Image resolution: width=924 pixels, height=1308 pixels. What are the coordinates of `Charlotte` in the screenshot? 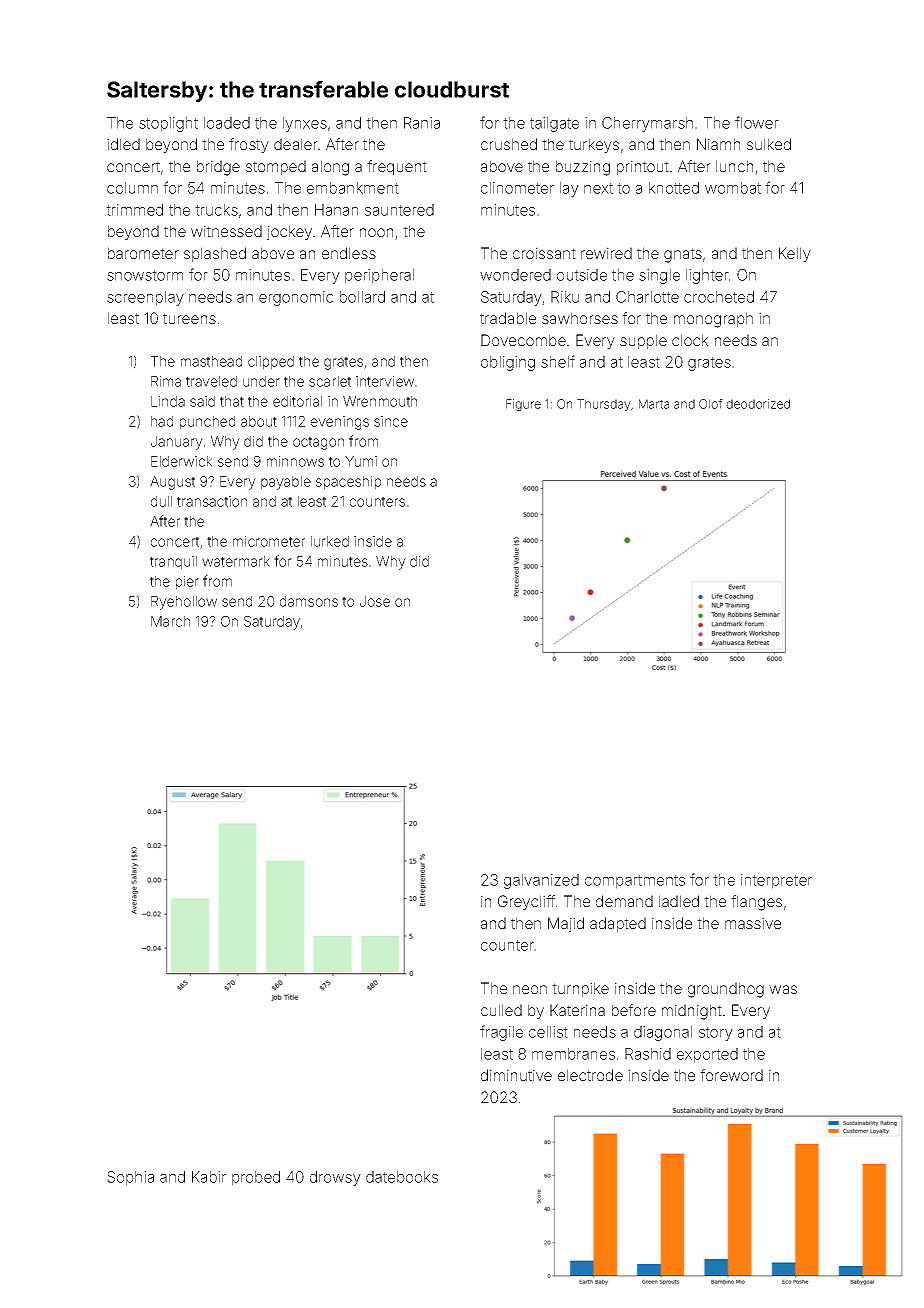 It's located at (647, 297).
